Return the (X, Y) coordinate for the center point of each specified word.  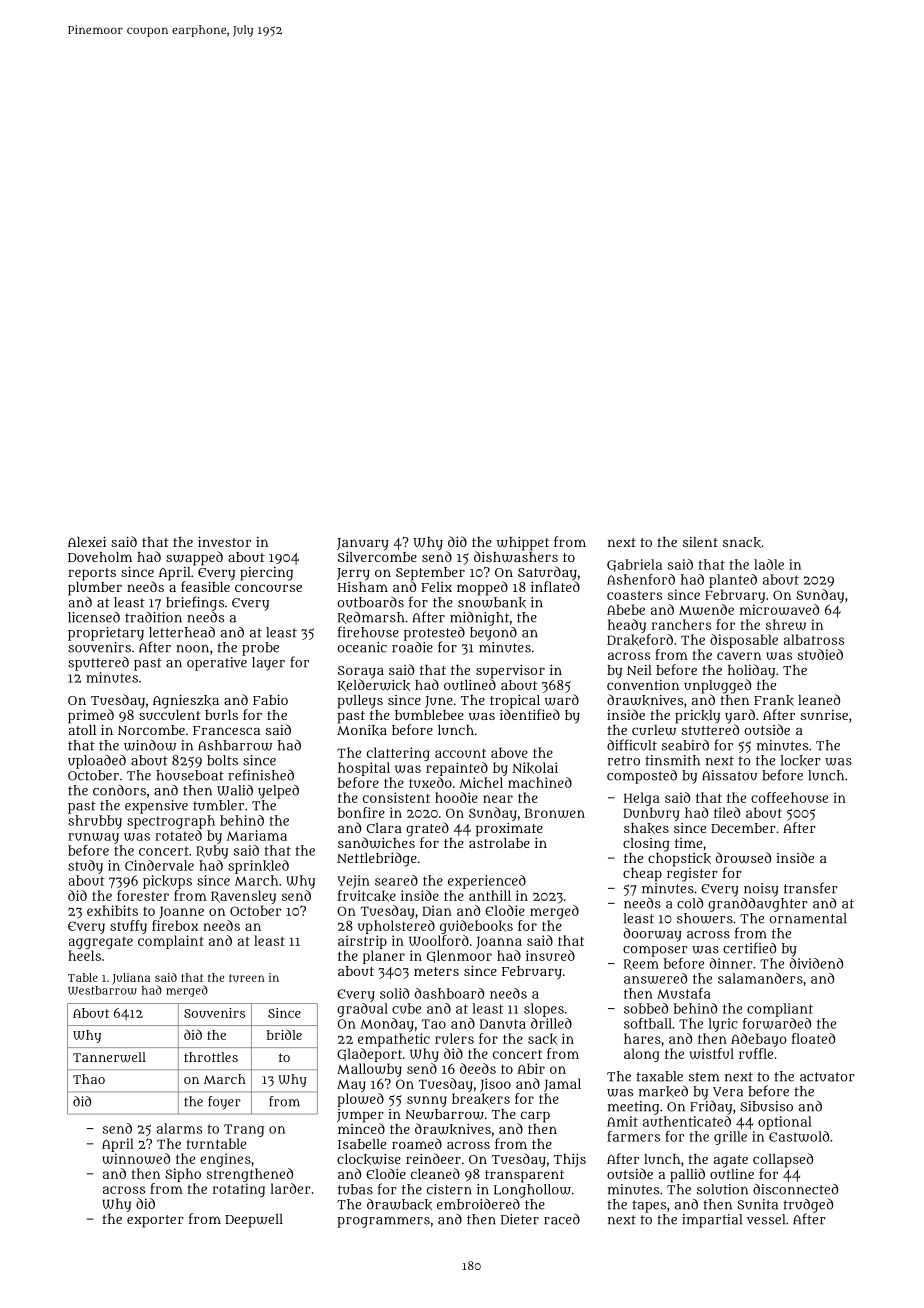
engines (225, 1160)
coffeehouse (789, 797)
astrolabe (499, 843)
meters (436, 971)
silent (700, 542)
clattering (398, 754)
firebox (175, 925)
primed (91, 716)
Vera (728, 1092)
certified (749, 948)
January (363, 544)
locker (800, 761)
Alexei (87, 541)
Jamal (562, 1085)
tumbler (218, 805)
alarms (179, 1128)
